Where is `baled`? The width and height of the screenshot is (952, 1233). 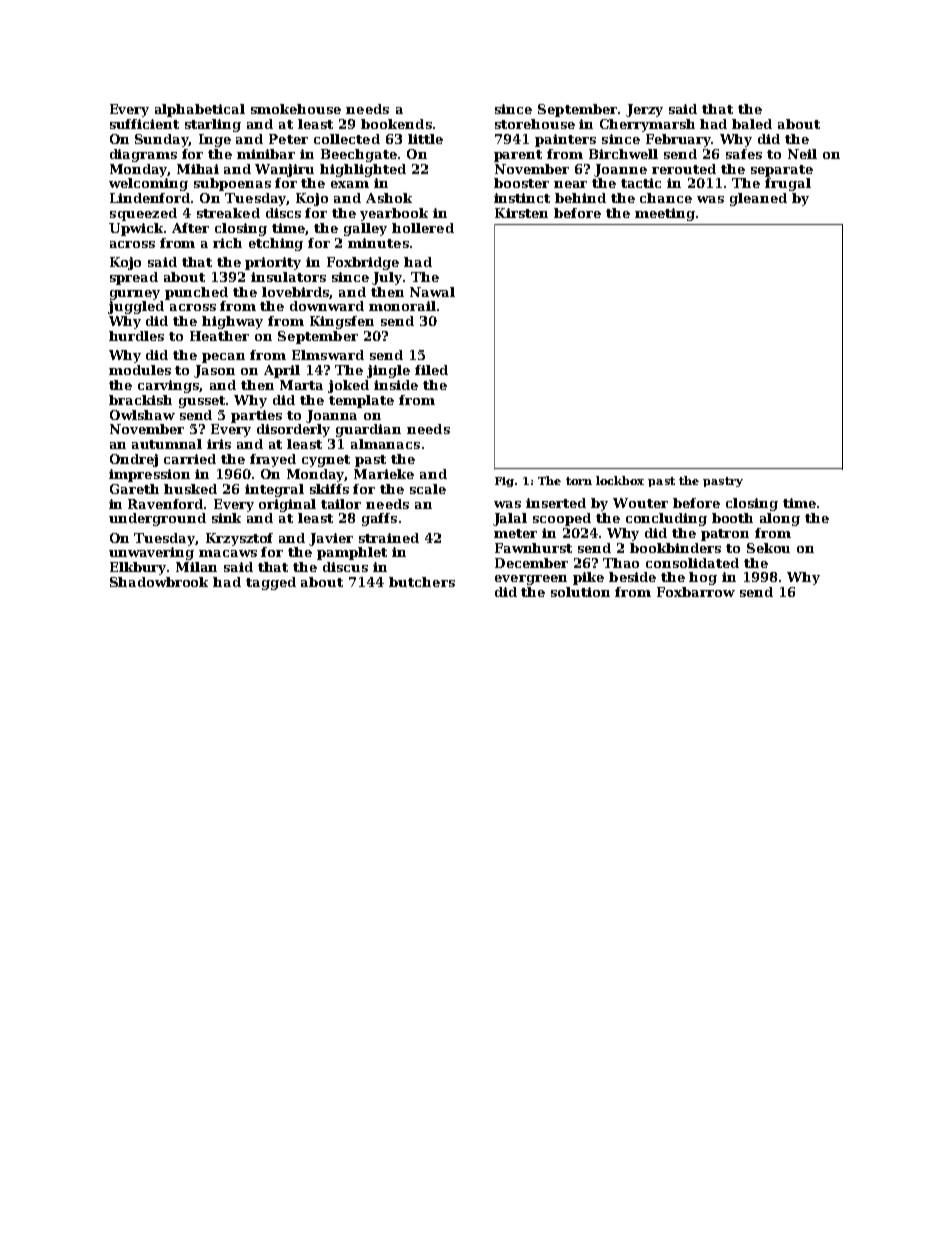 baled is located at coordinates (752, 124).
